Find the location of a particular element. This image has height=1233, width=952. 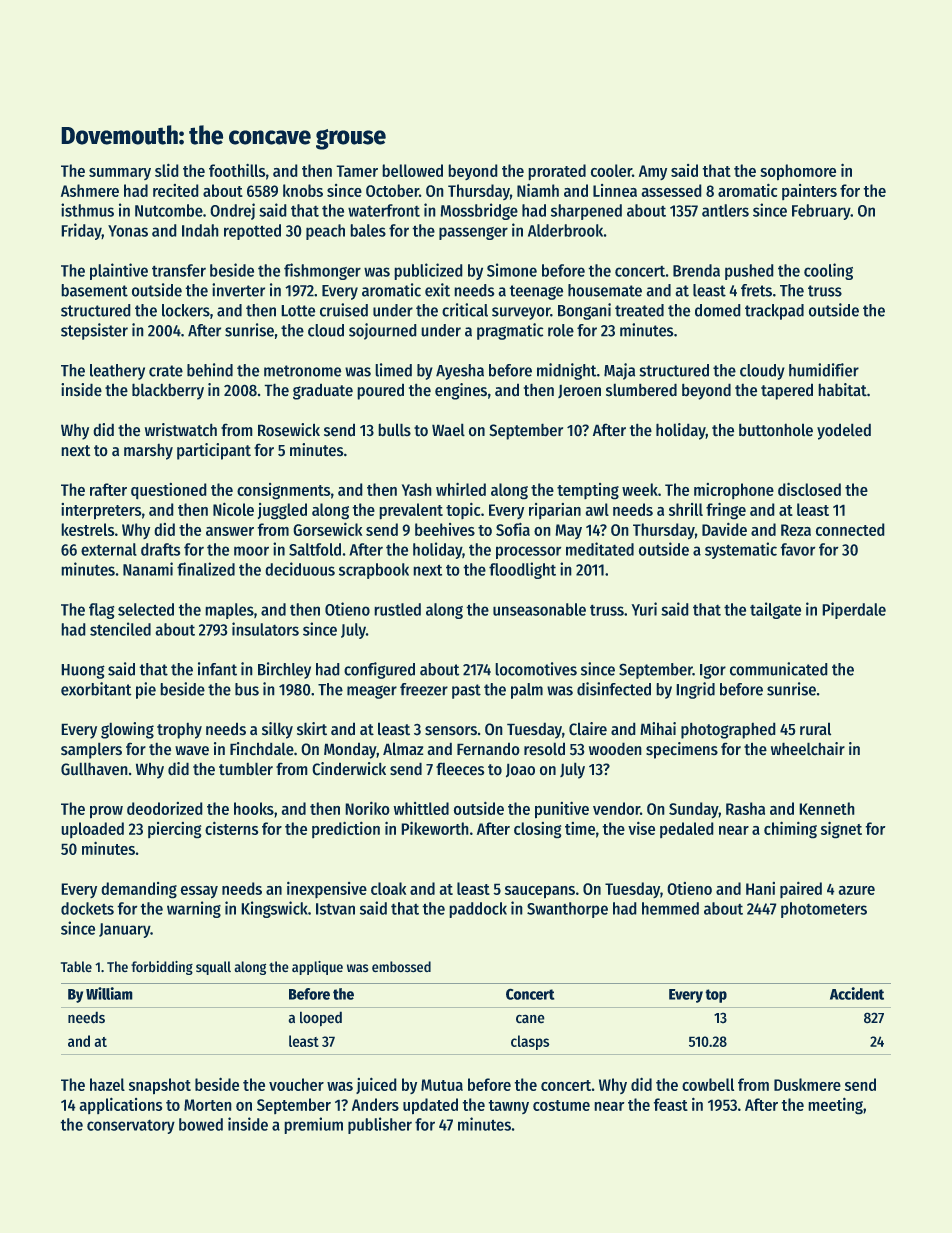

bales is located at coordinates (368, 230).
